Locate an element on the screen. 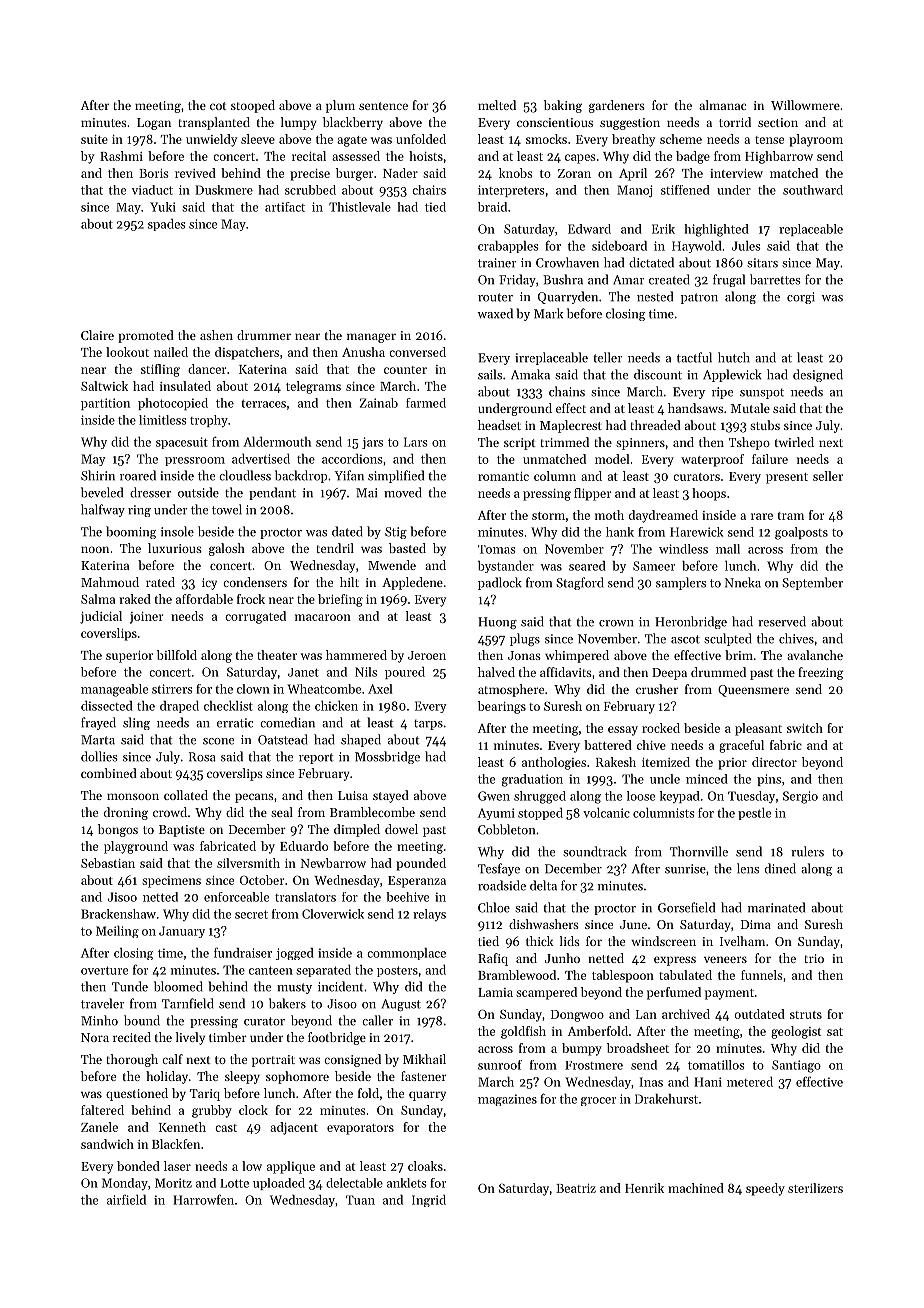 This screenshot has width=924, height=1308. chairs is located at coordinates (429, 190).
